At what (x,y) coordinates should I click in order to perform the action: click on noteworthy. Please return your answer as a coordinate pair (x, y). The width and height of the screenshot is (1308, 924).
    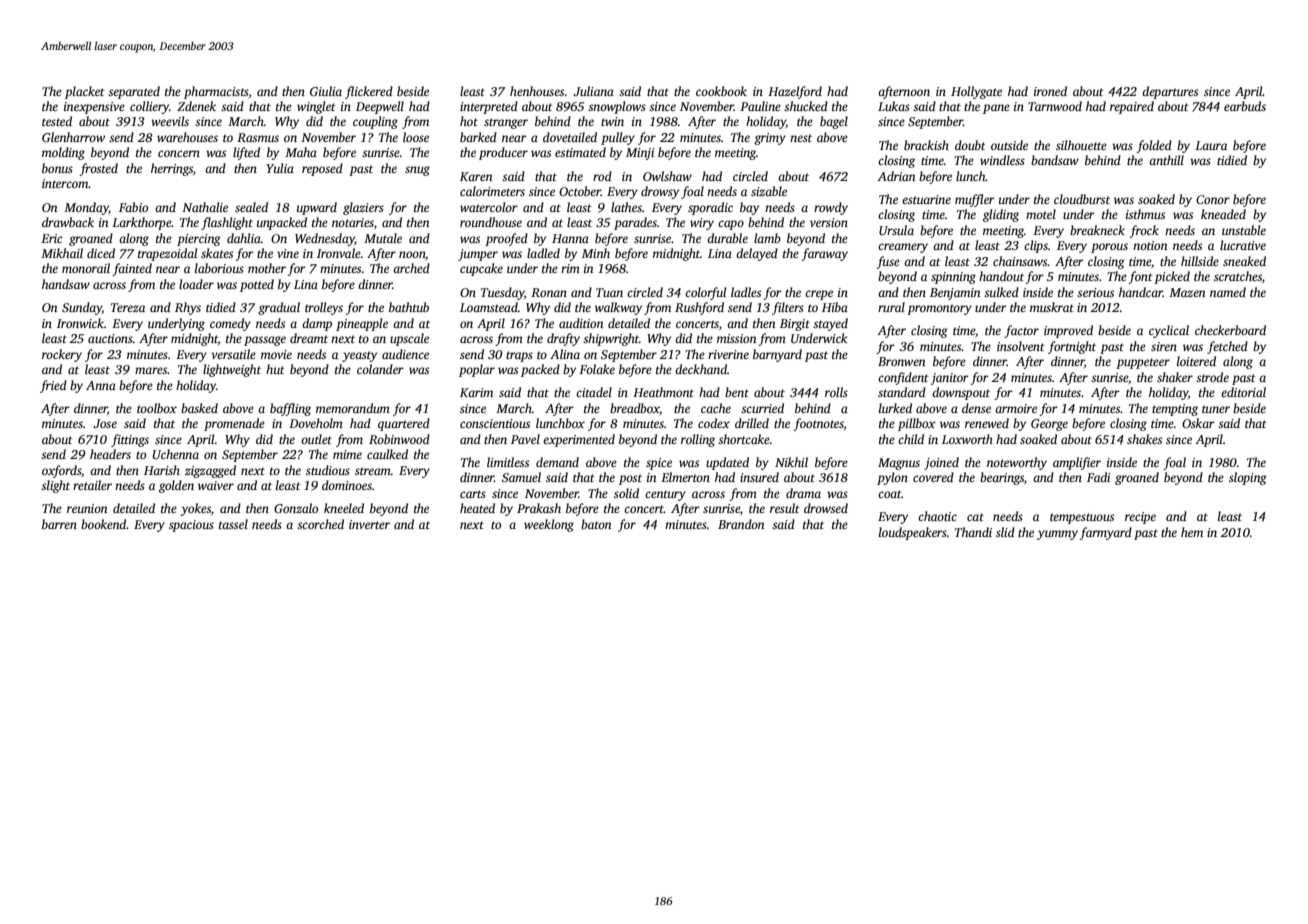
    Looking at the image, I should click on (1017, 463).
